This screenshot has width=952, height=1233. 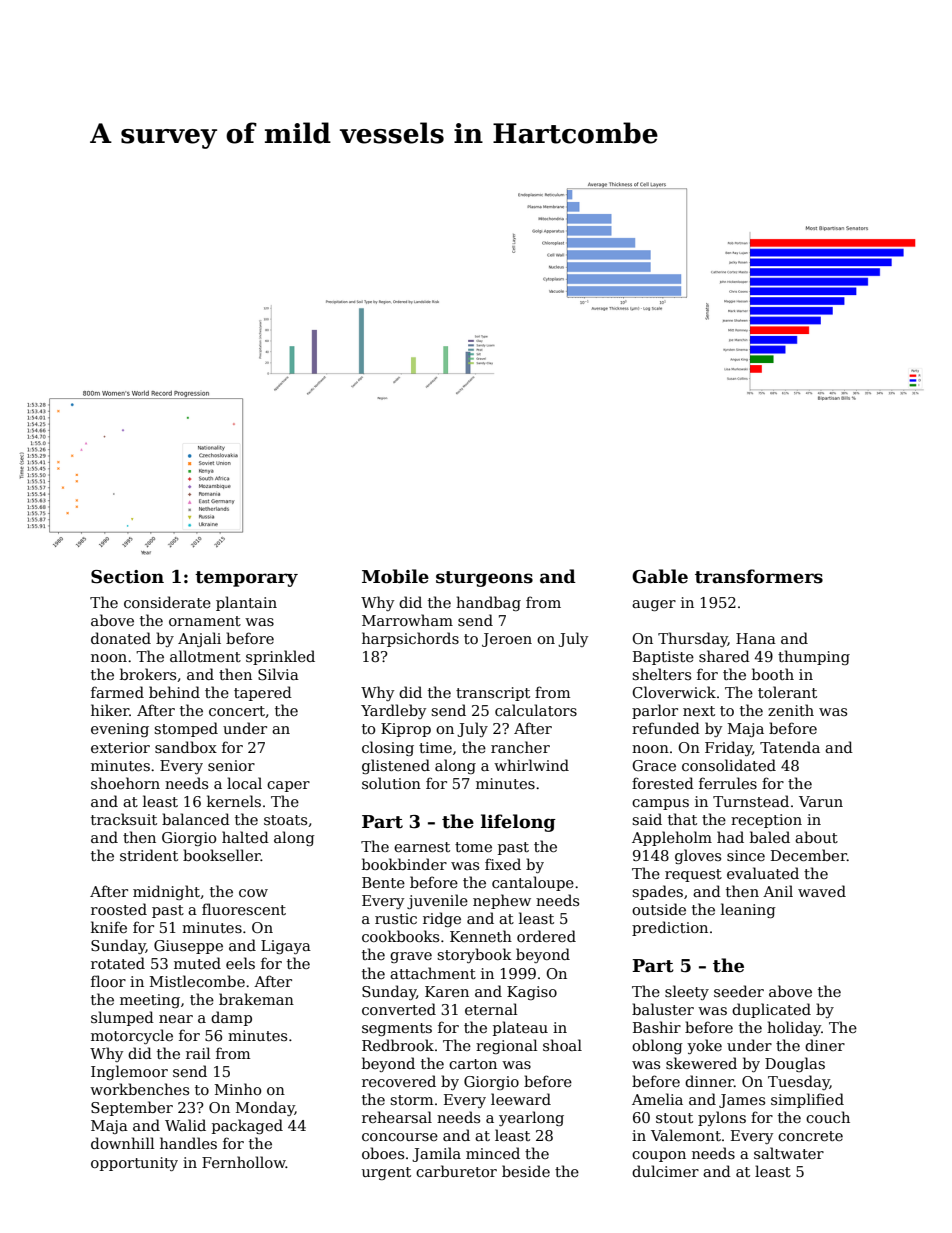 What do you see at coordinates (407, 620) in the screenshot?
I see `Marrowham` at bounding box center [407, 620].
